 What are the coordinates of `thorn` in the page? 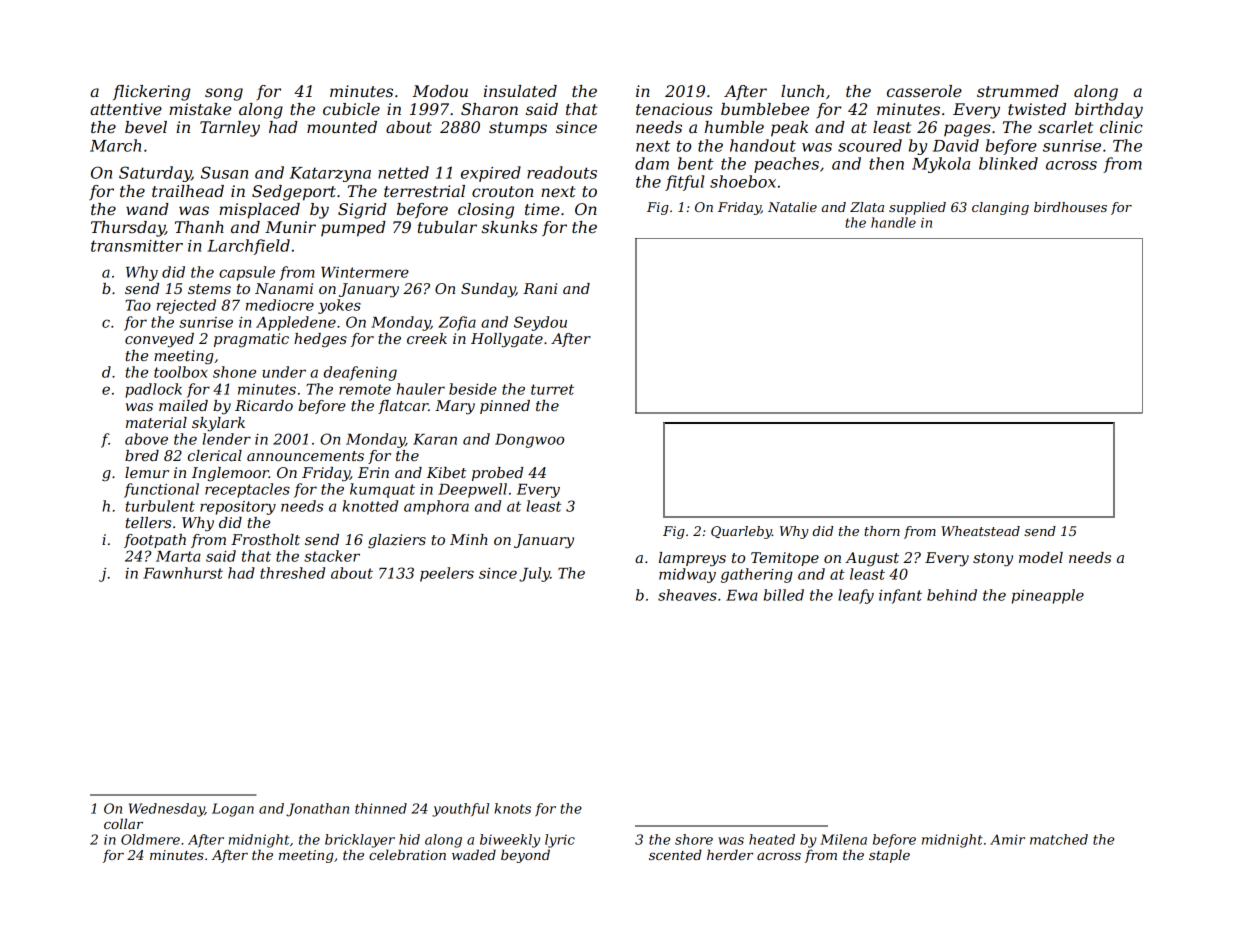 It's located at (882, 531).
